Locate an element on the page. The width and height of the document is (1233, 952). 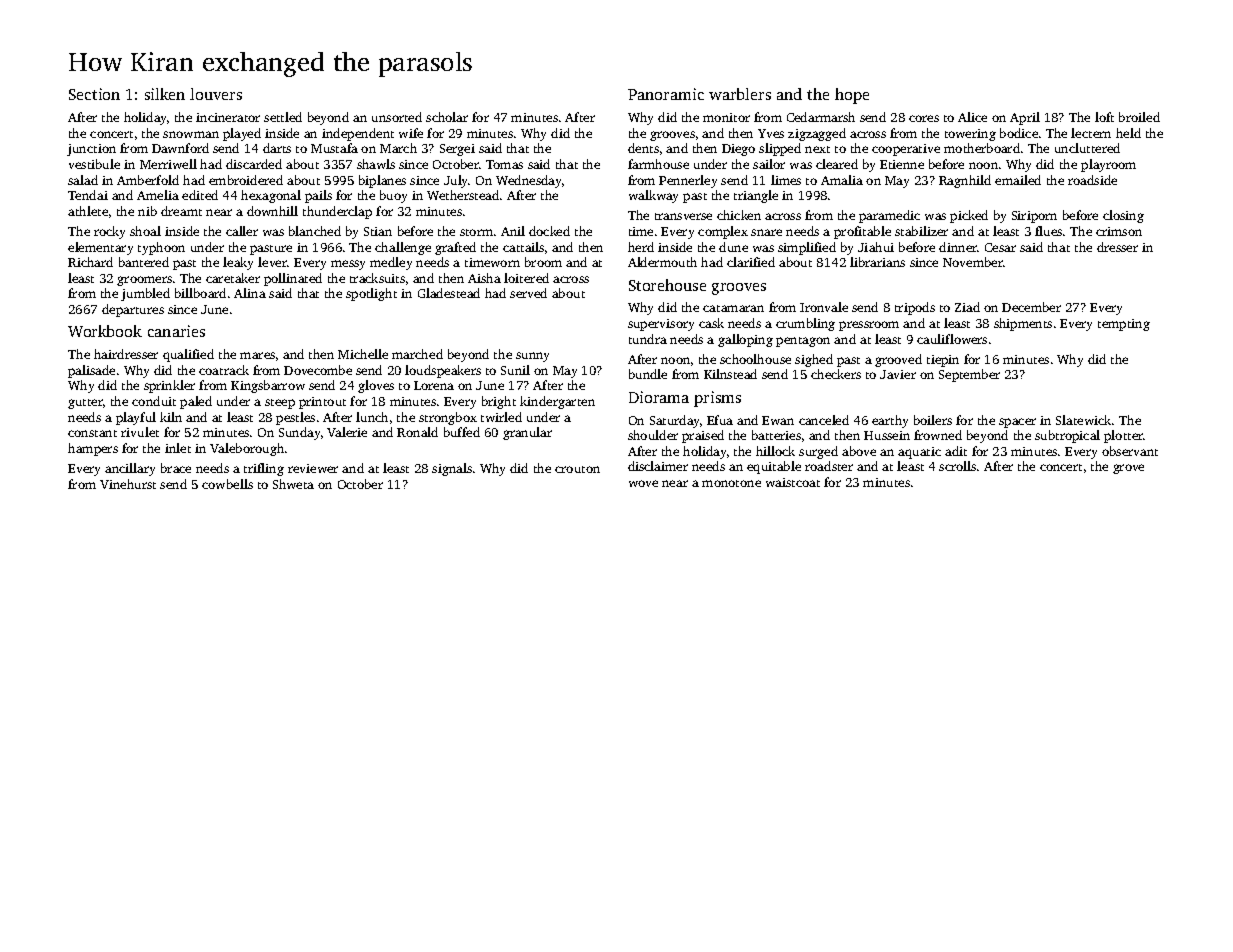
downhill is located at coordinates (272, 211).
